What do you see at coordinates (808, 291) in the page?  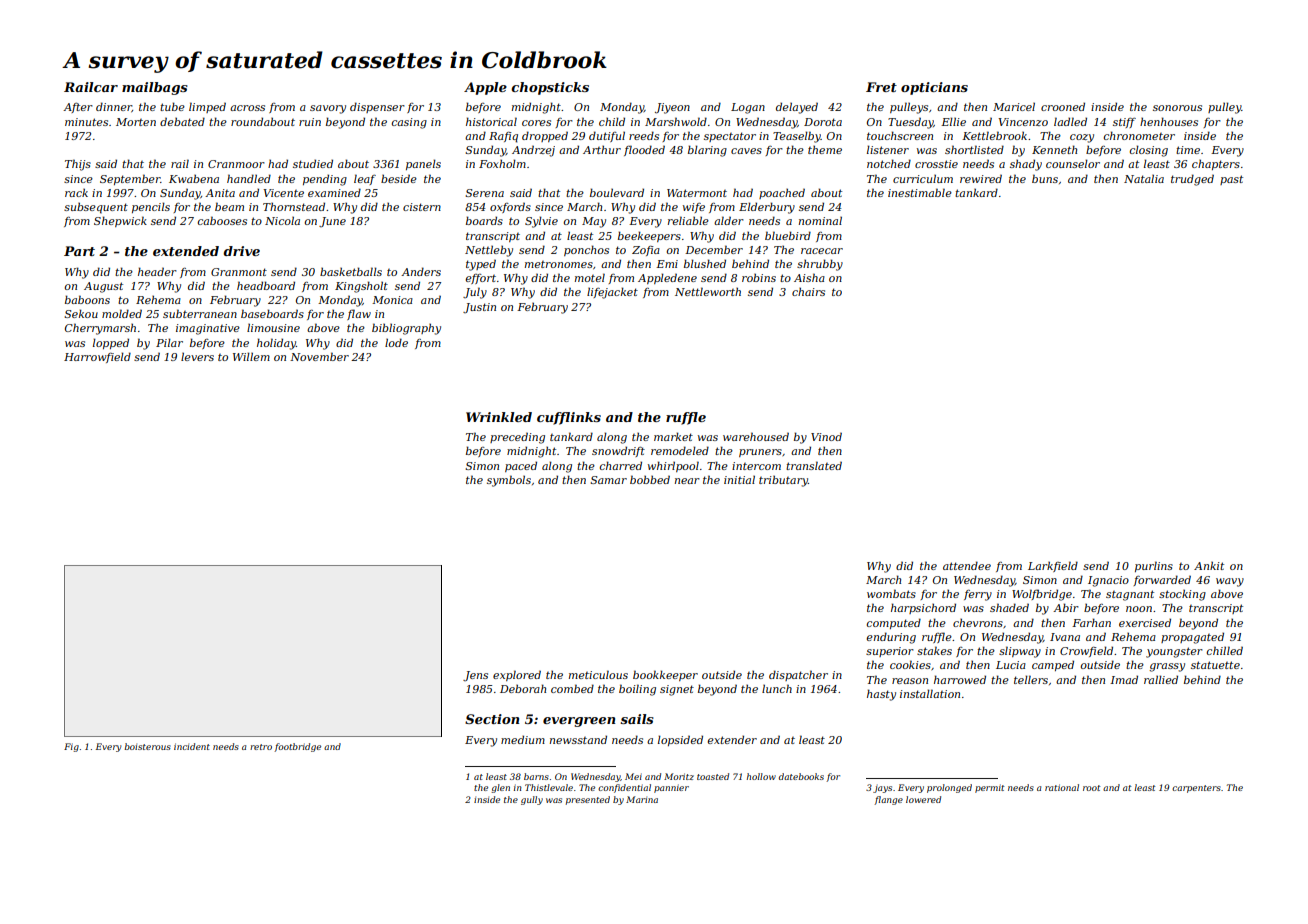 I see `chairs` at bounding box center [808, 291].
